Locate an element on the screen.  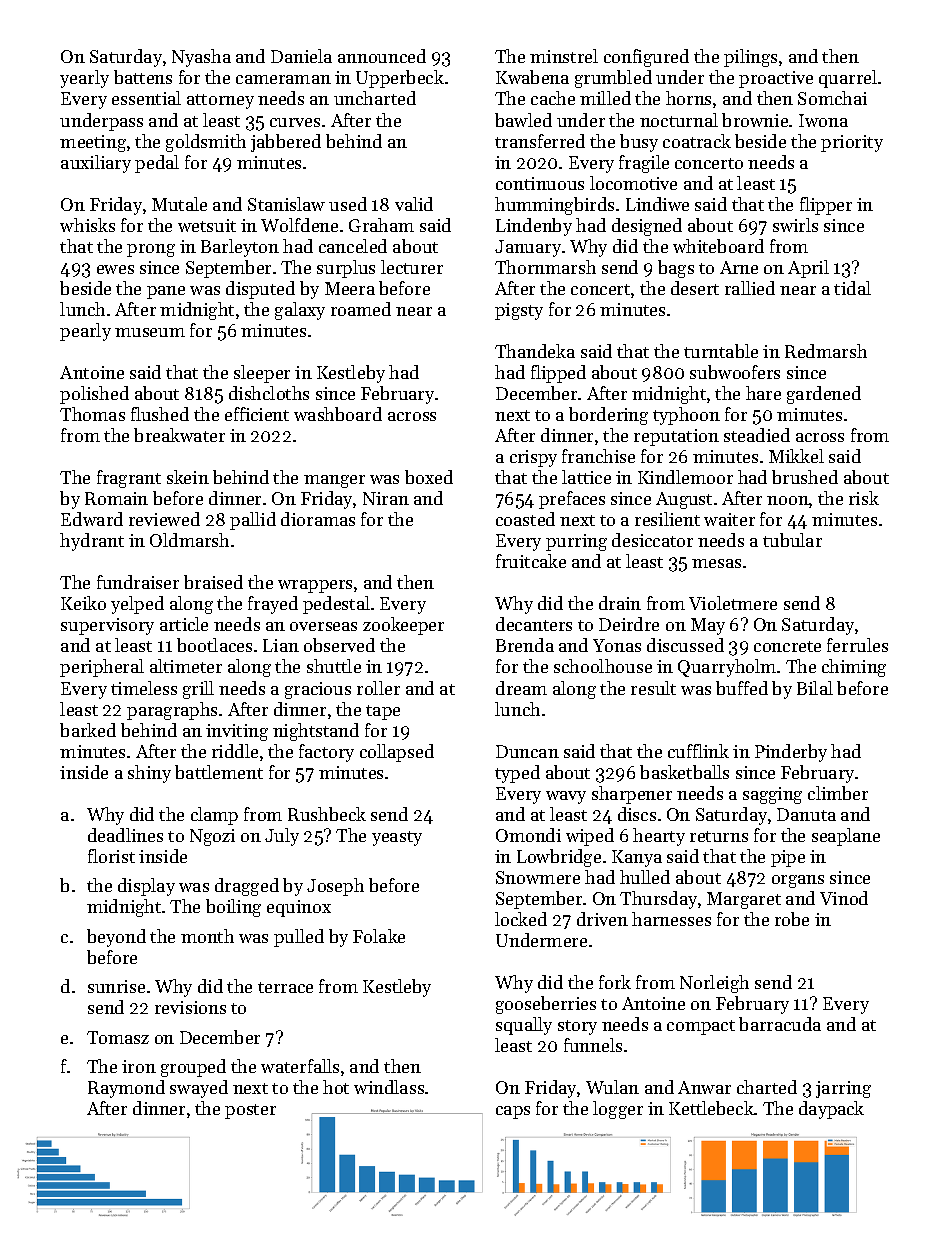
flipper is located at coordinates (826, 206).
